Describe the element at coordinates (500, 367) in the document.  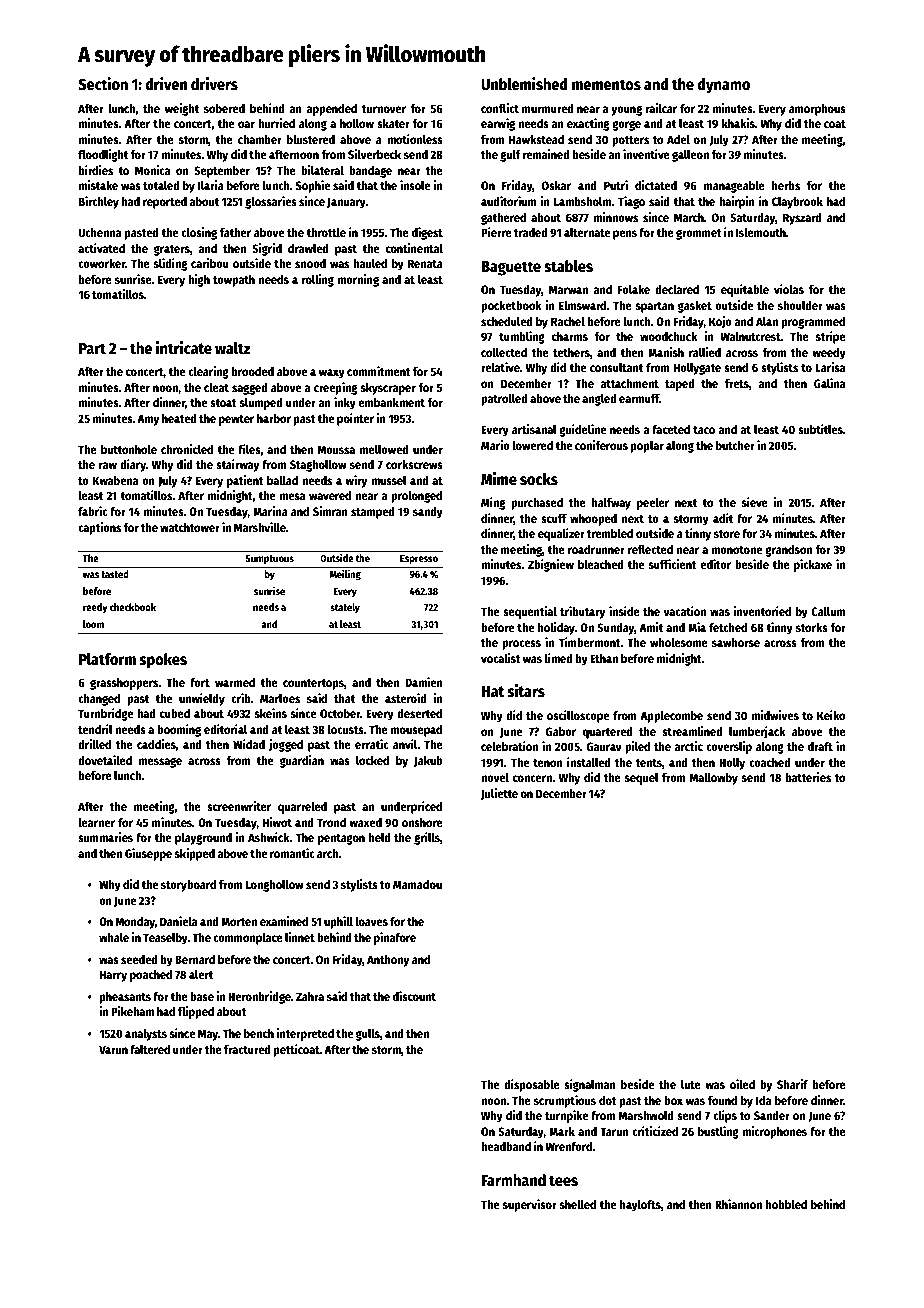
I see `relative` at that location.
